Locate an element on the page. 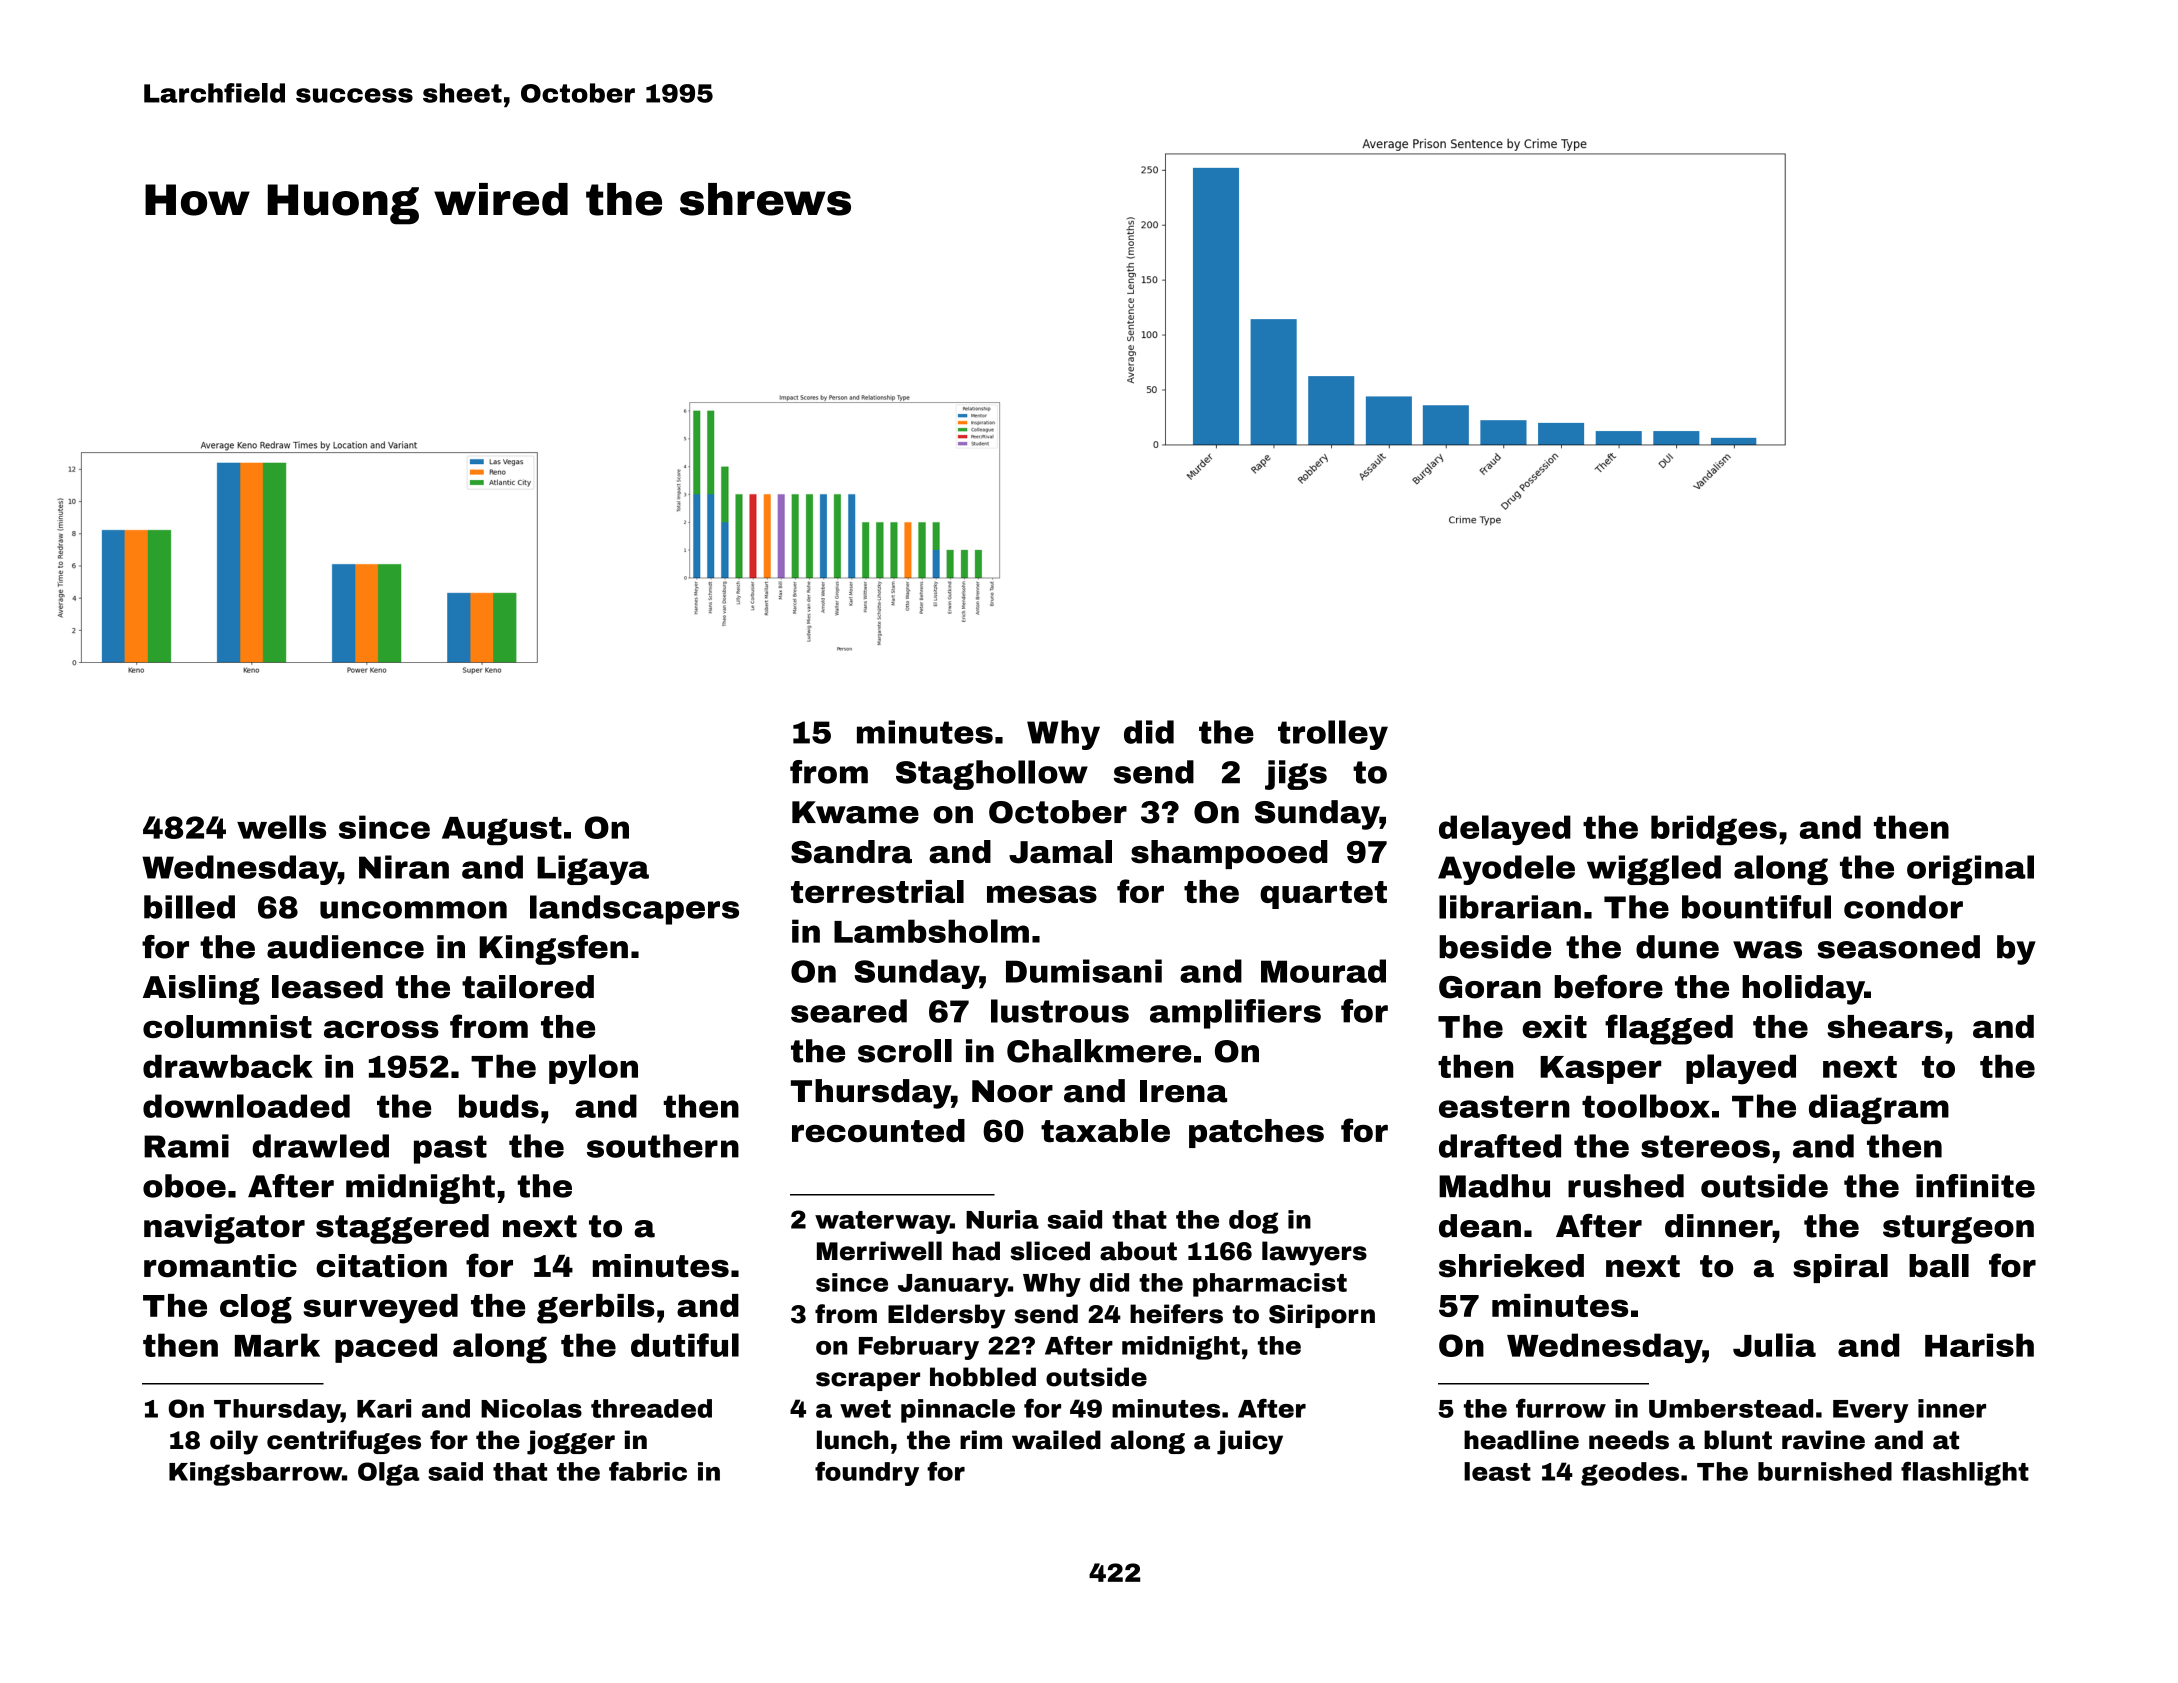 The height and width of the image is (1683, 2178). Rami is located at coordinates (186, 1146).
